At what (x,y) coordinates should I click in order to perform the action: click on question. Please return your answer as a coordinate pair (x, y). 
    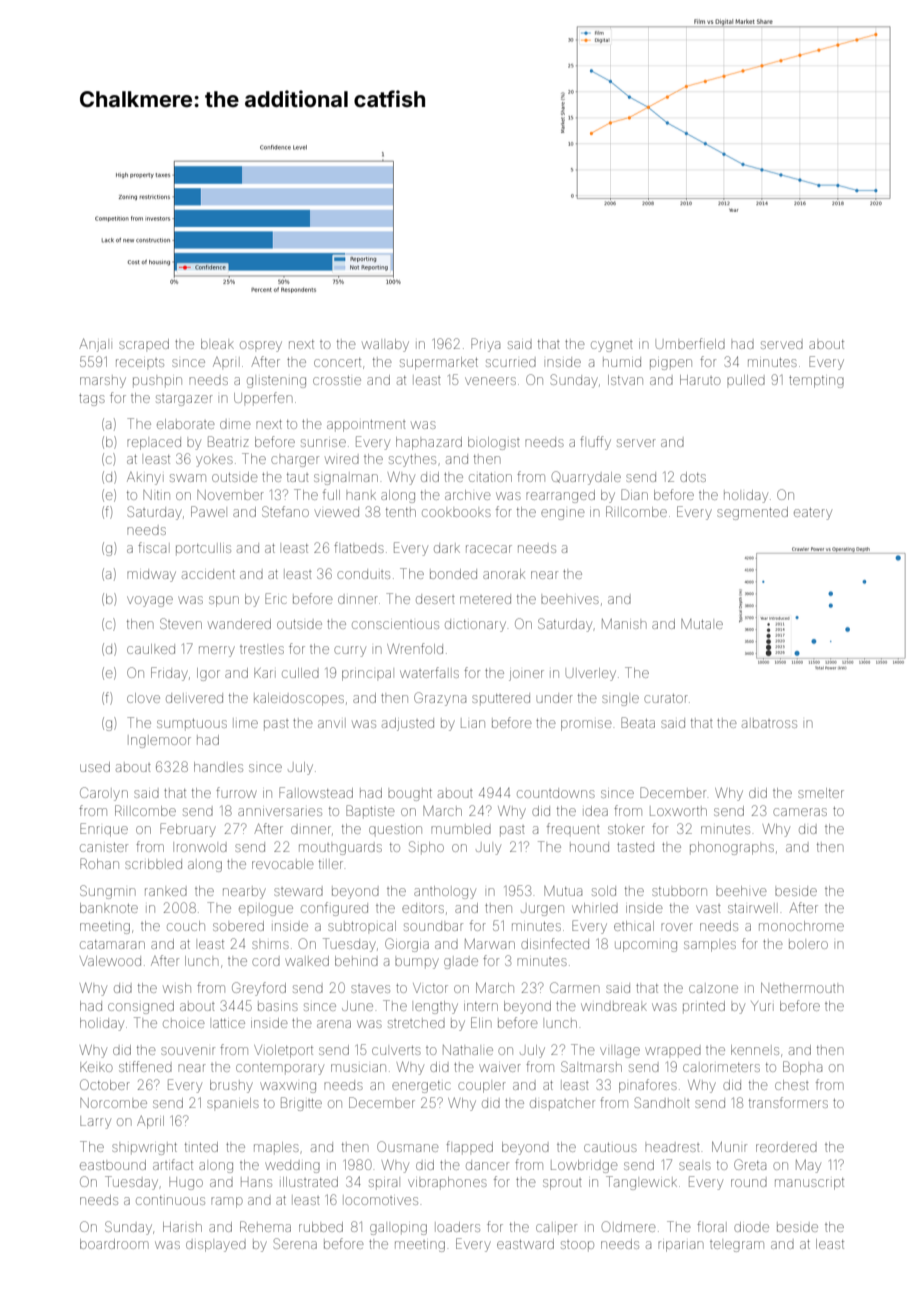
    Looking at the image, I should click on (395, 829).
